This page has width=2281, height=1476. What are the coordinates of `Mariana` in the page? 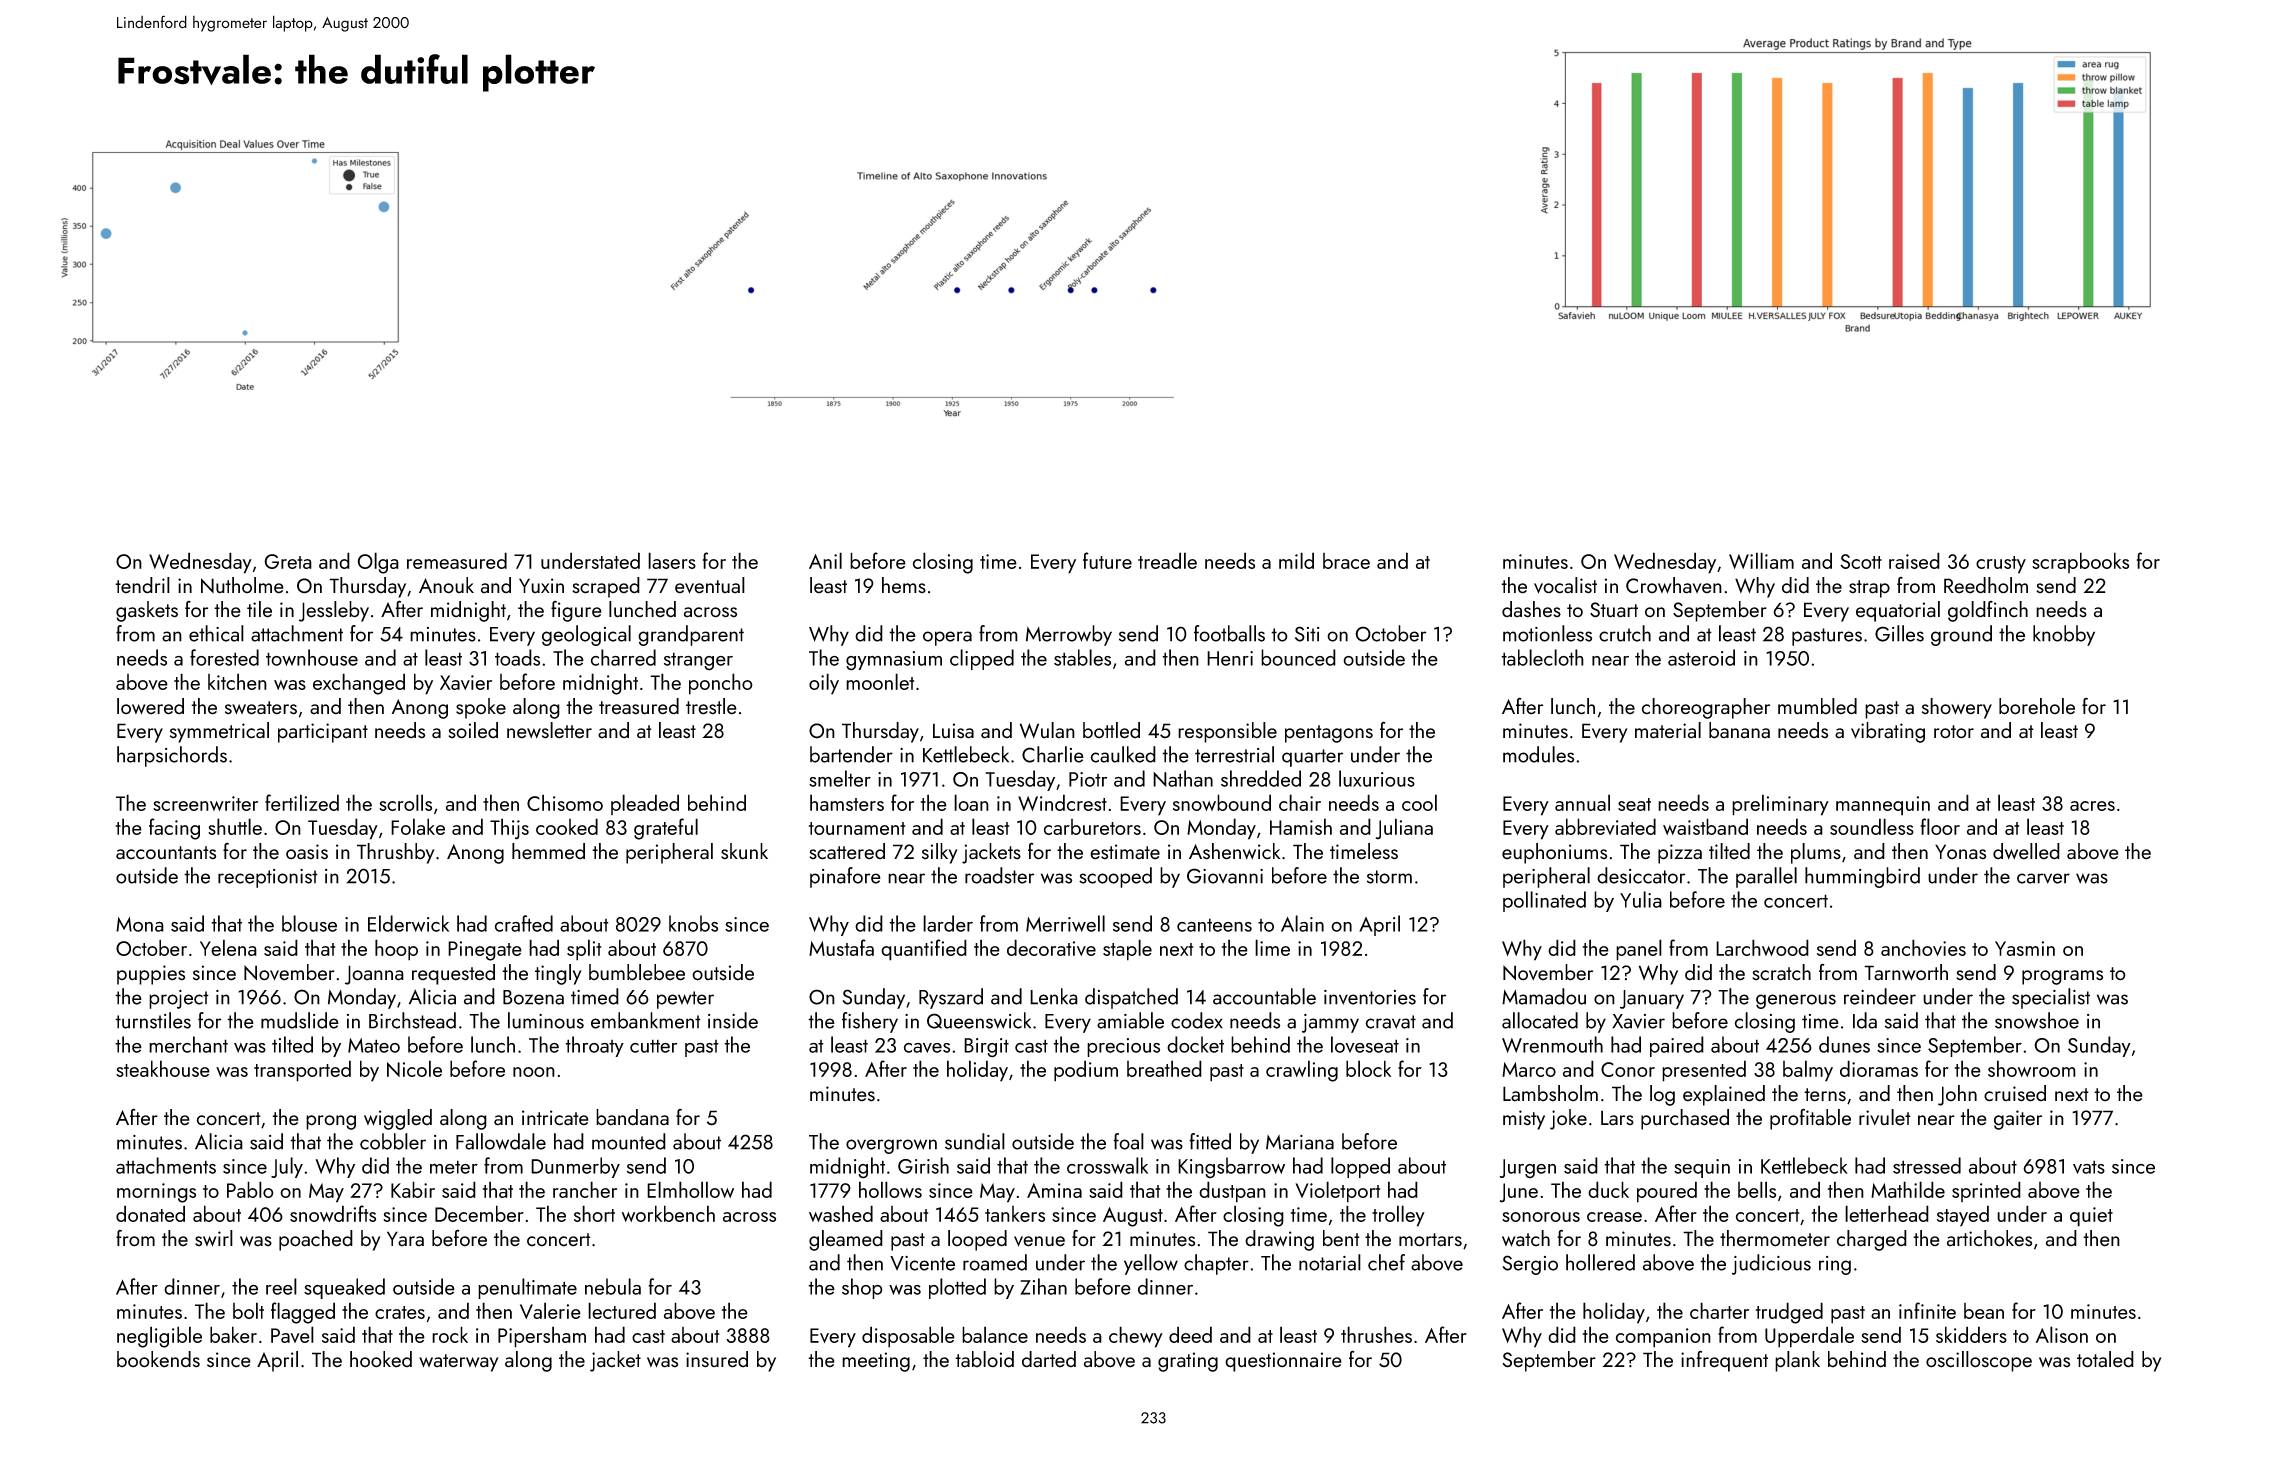 It's located at (1300, 1142).
